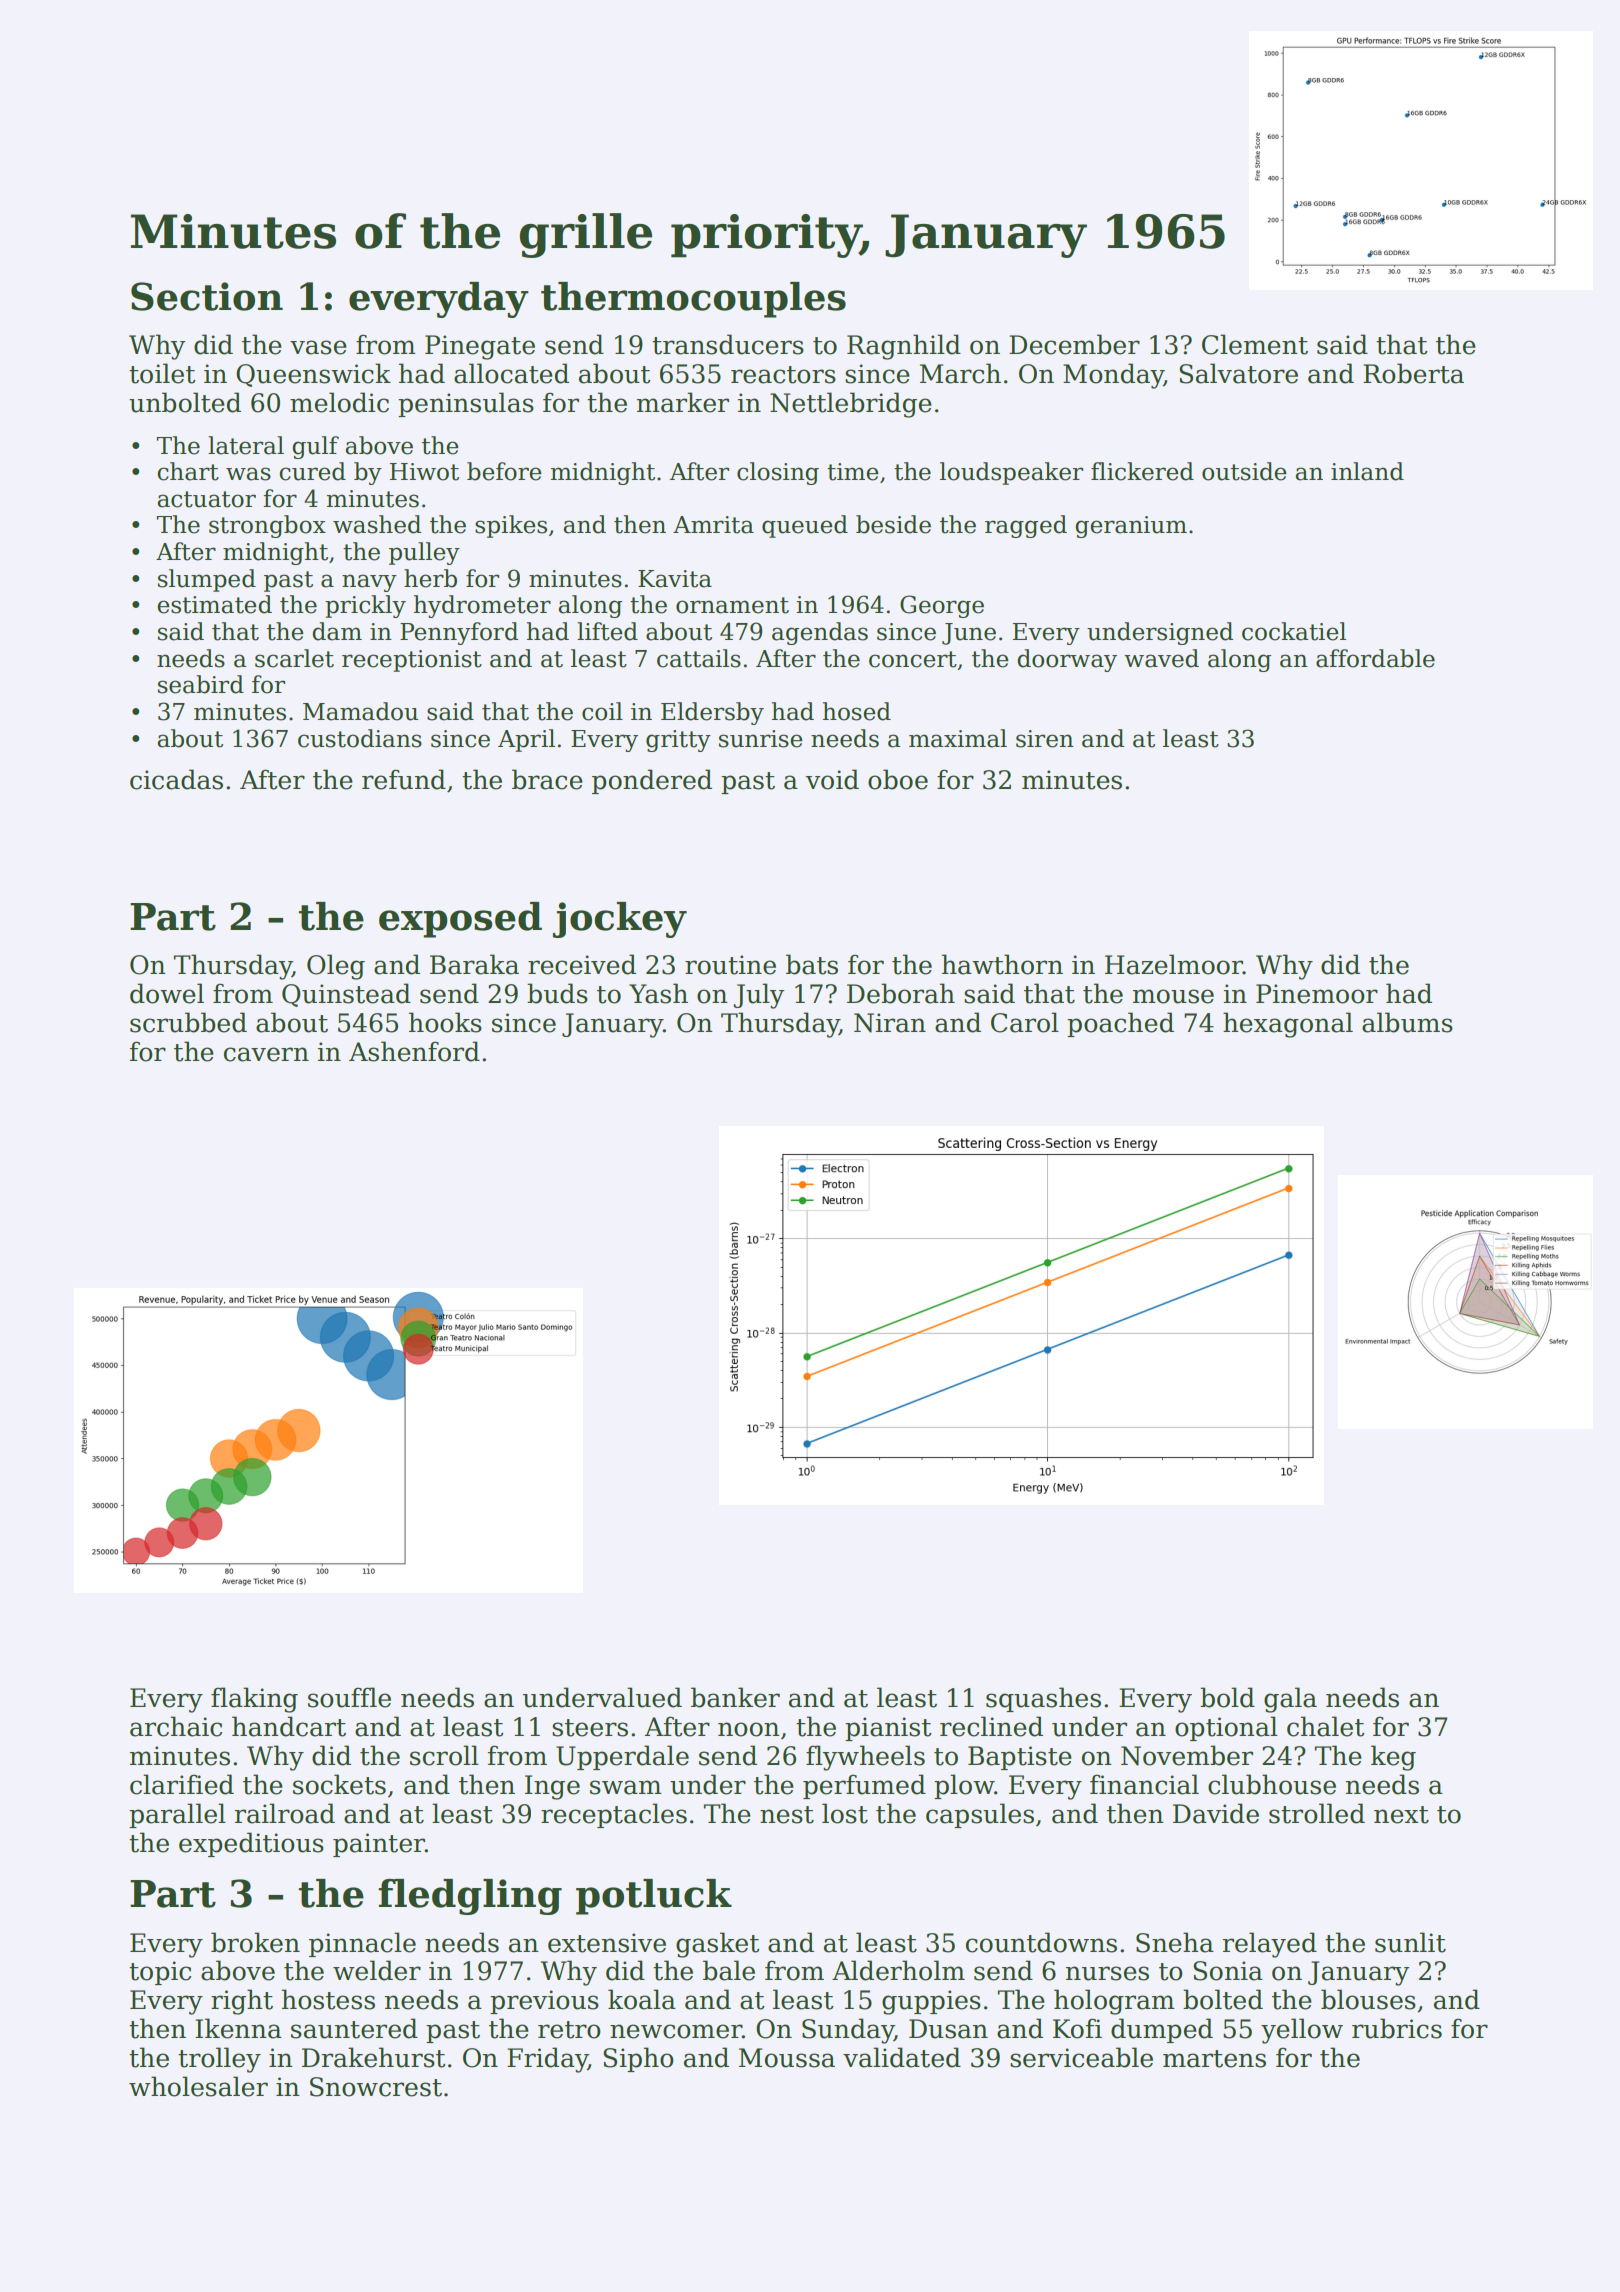  I want to click on outside, so click(1244, 471).
